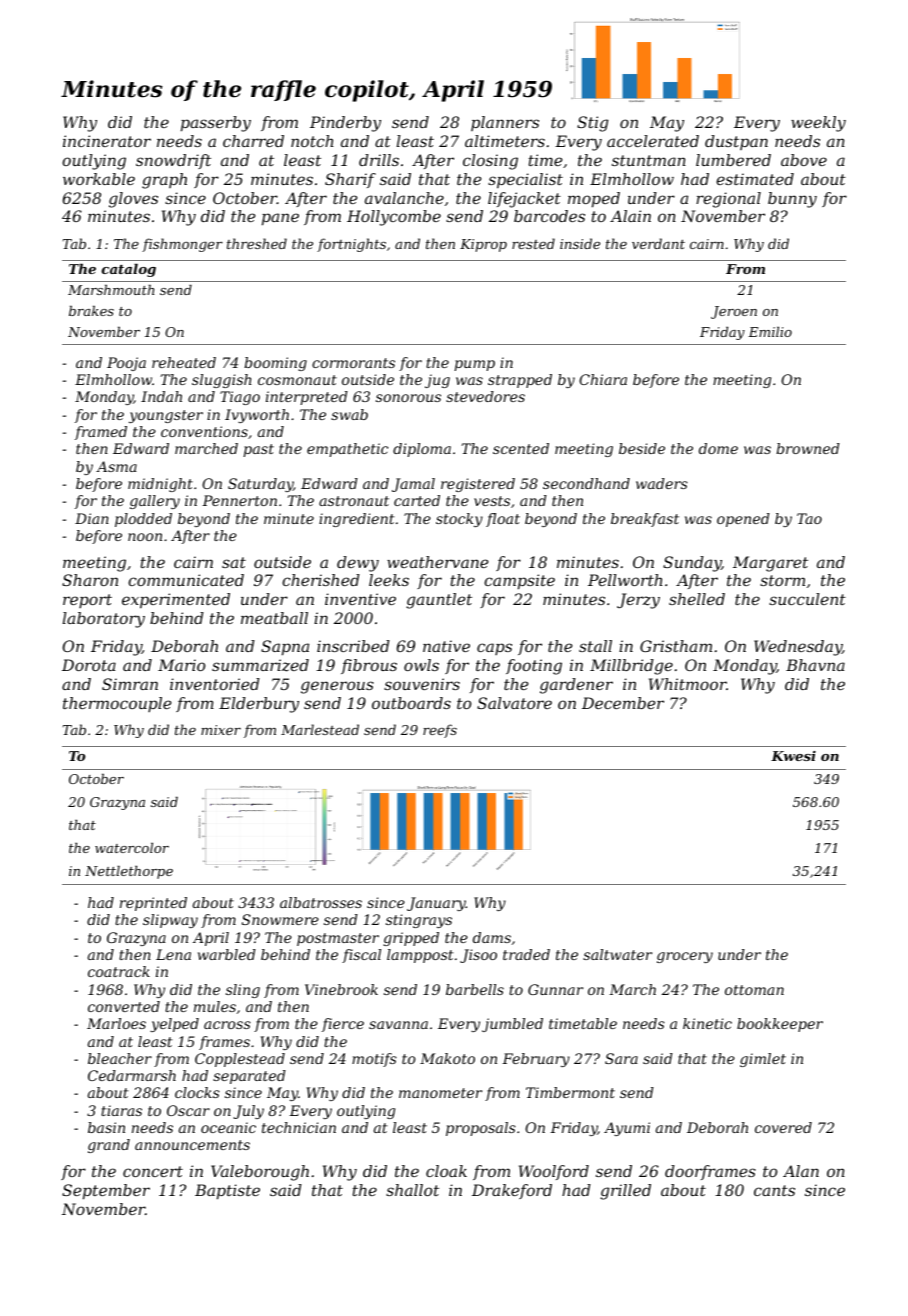  Describe the element at coordinates (475, 989) in the image. I see `barbells` at that location.
